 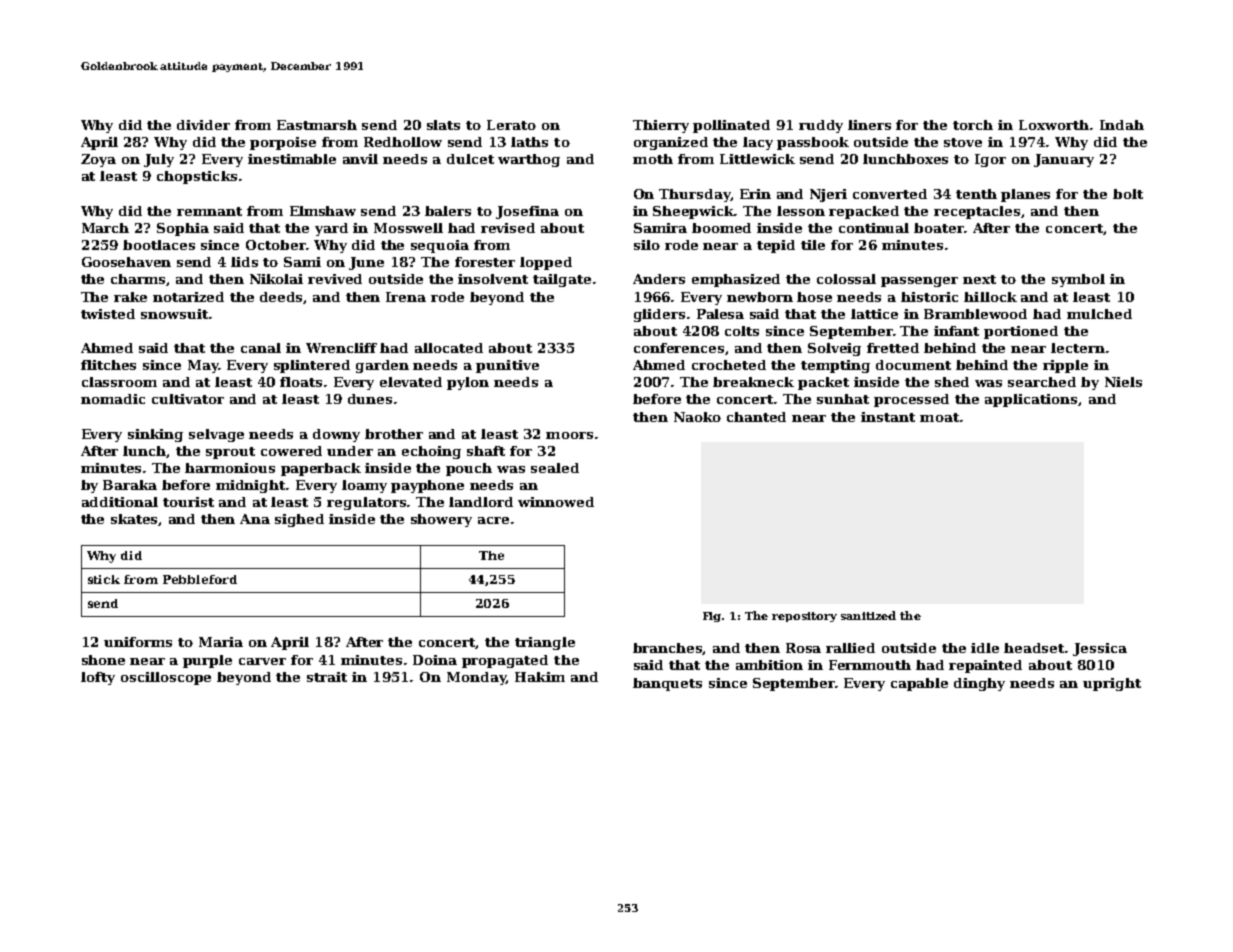 What do you see at coordinates (556, 502) in the document?
I see `winnowed` at bounding box center [556, 502].
